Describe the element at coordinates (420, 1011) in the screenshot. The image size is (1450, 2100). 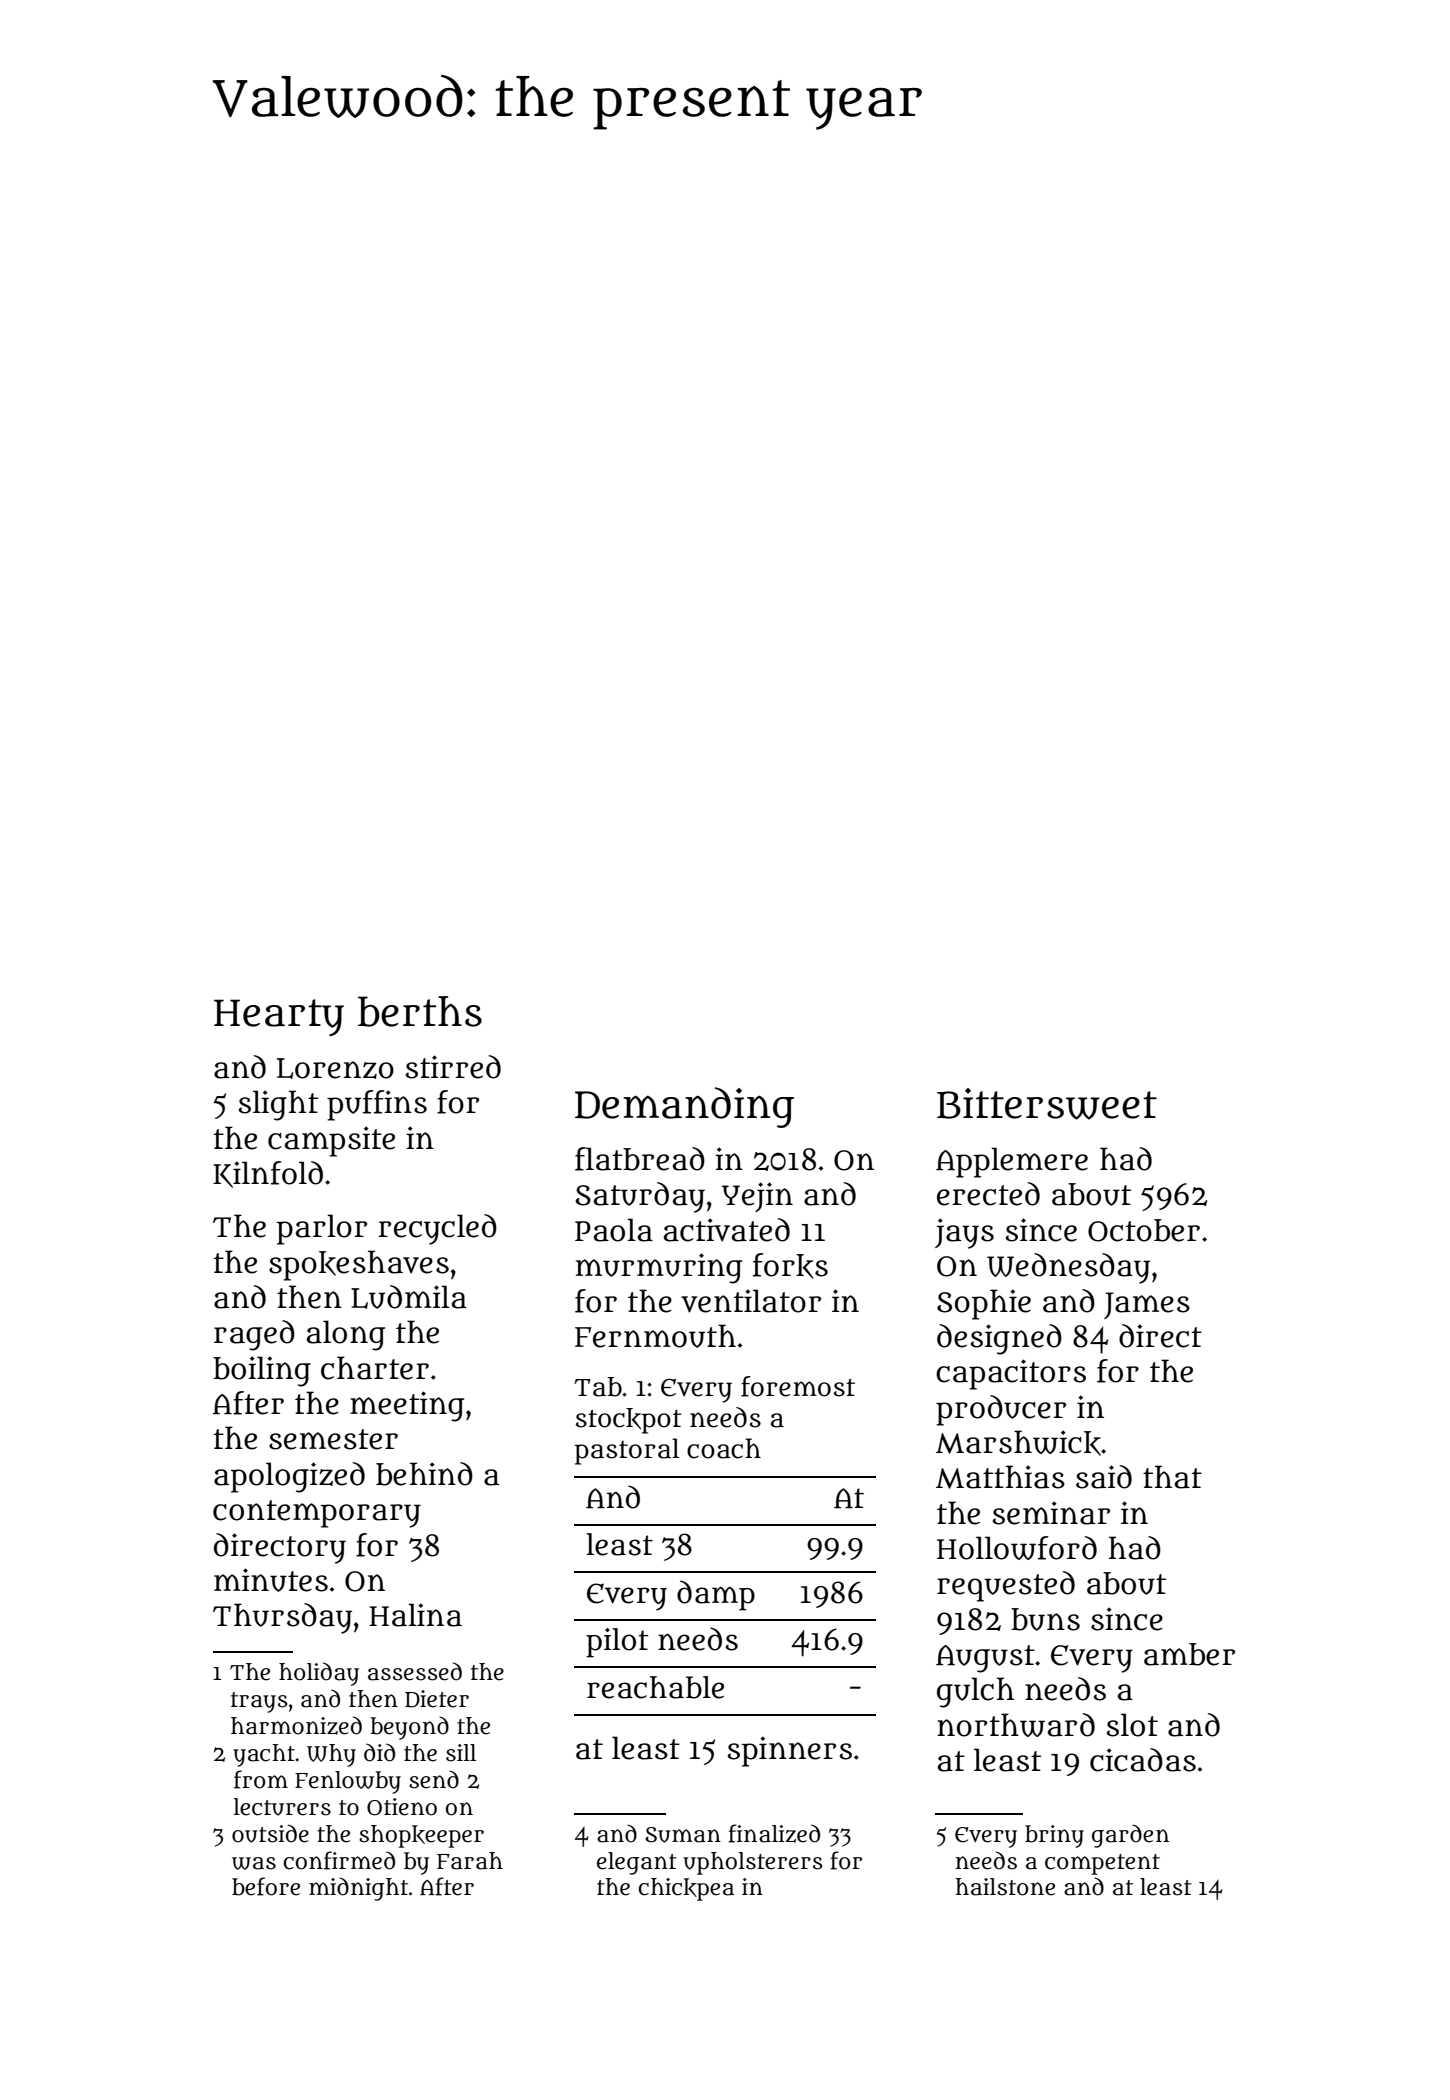
I see `berths` at that location.
